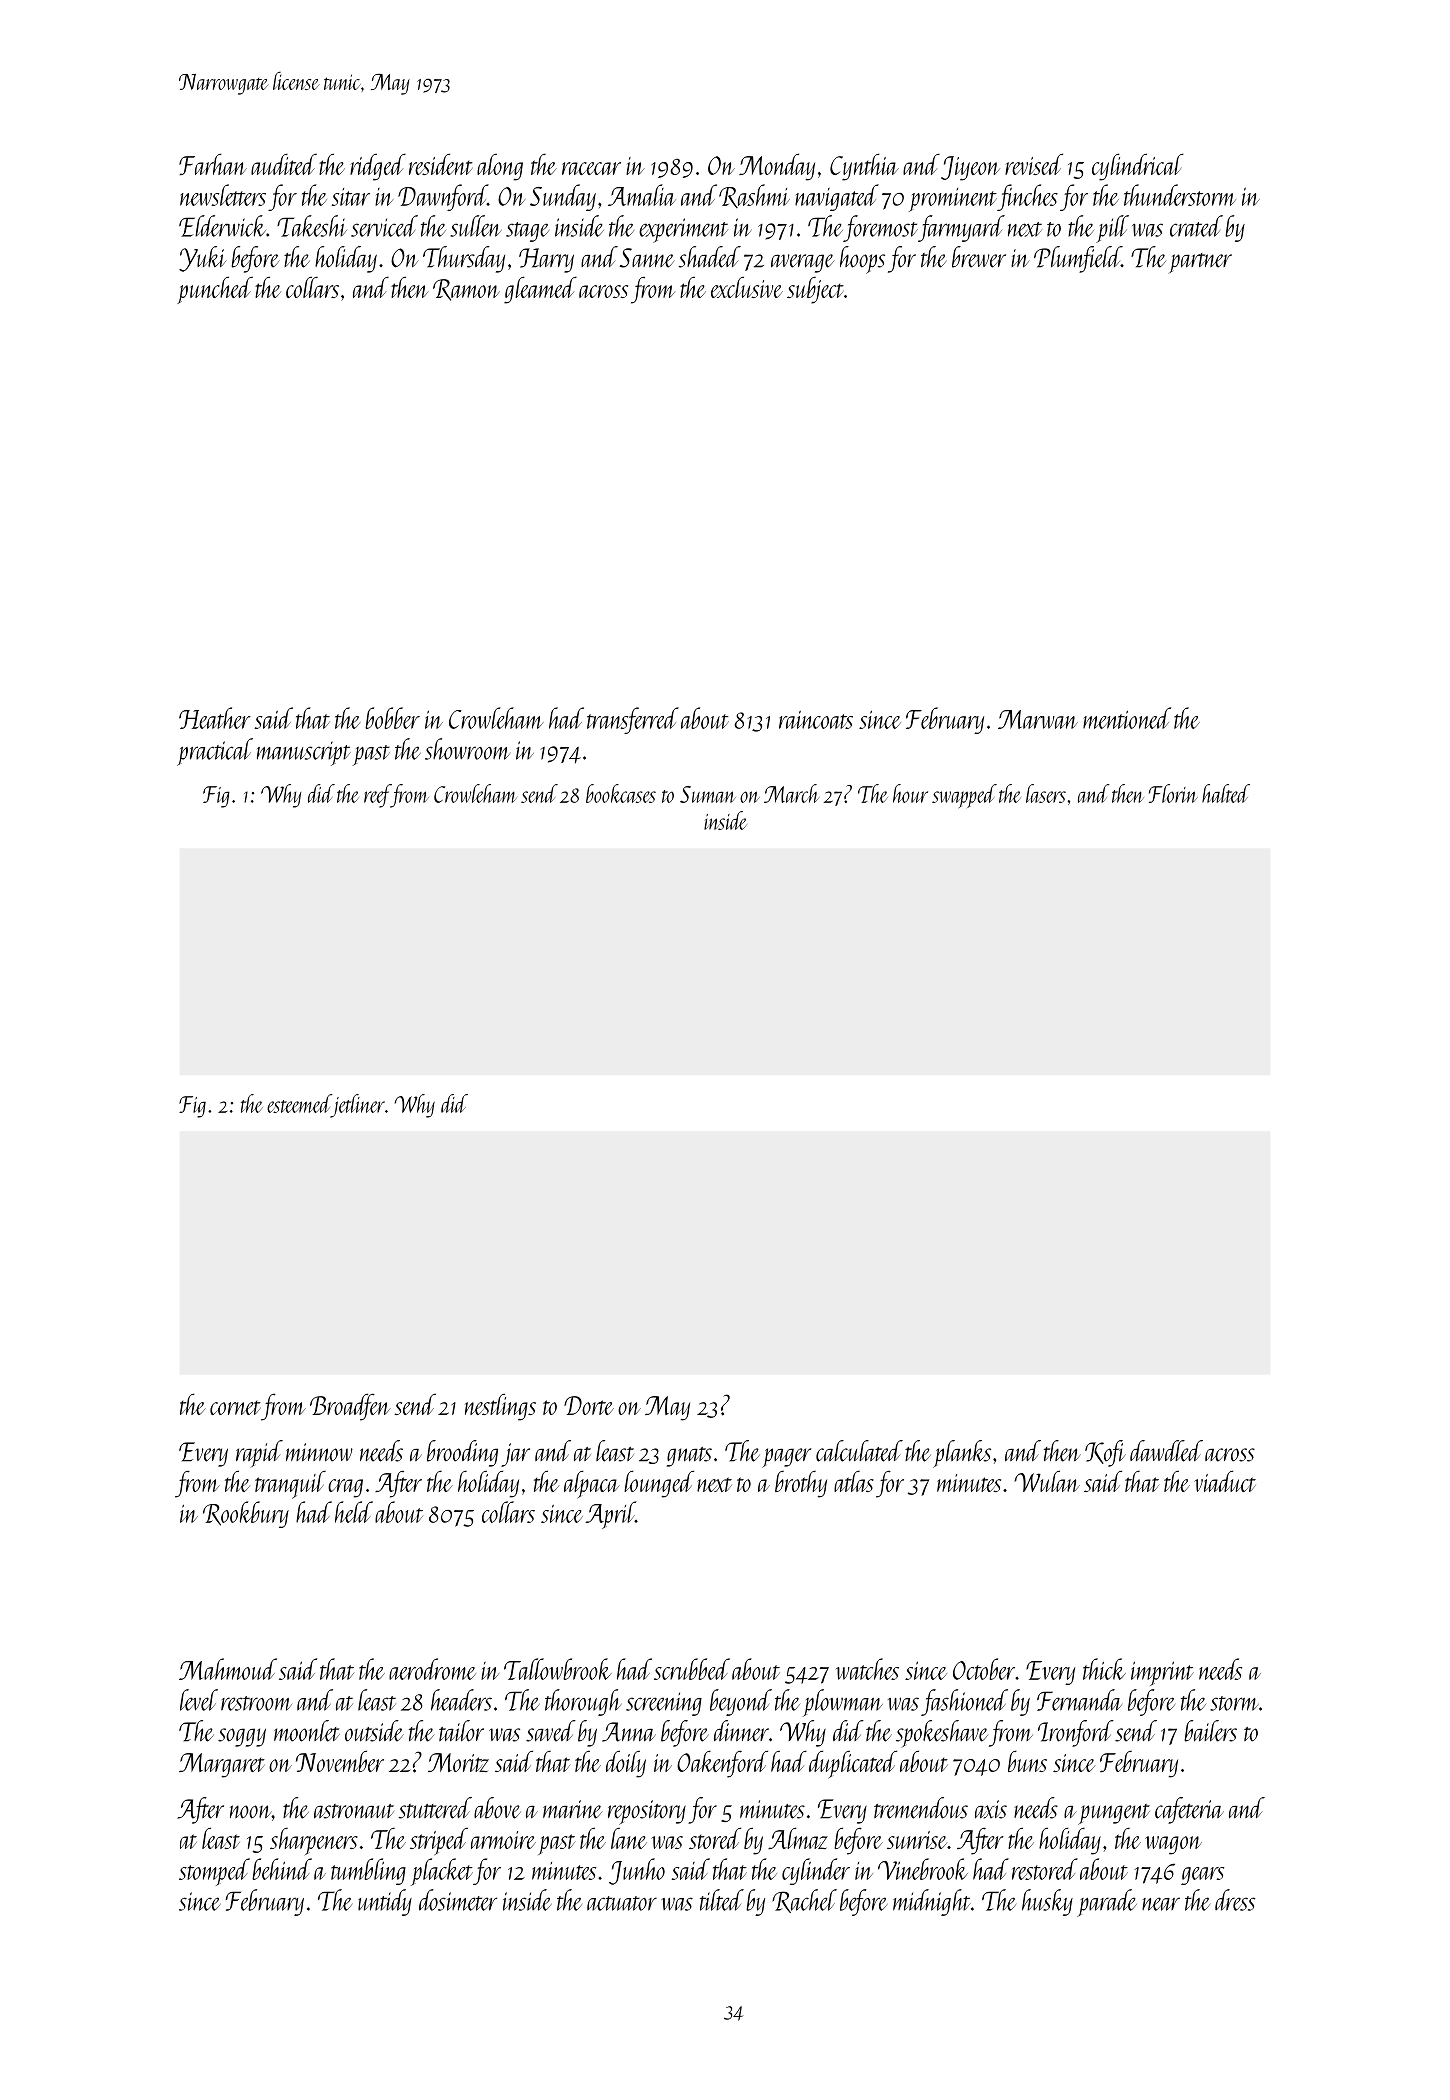 Image resolution: width=1450 pixels, height=2100 pixels. What do you see at coordinates (246, 1514) in the screenshot?
I see `Rookbury` at bounding box center [246, 1514].
